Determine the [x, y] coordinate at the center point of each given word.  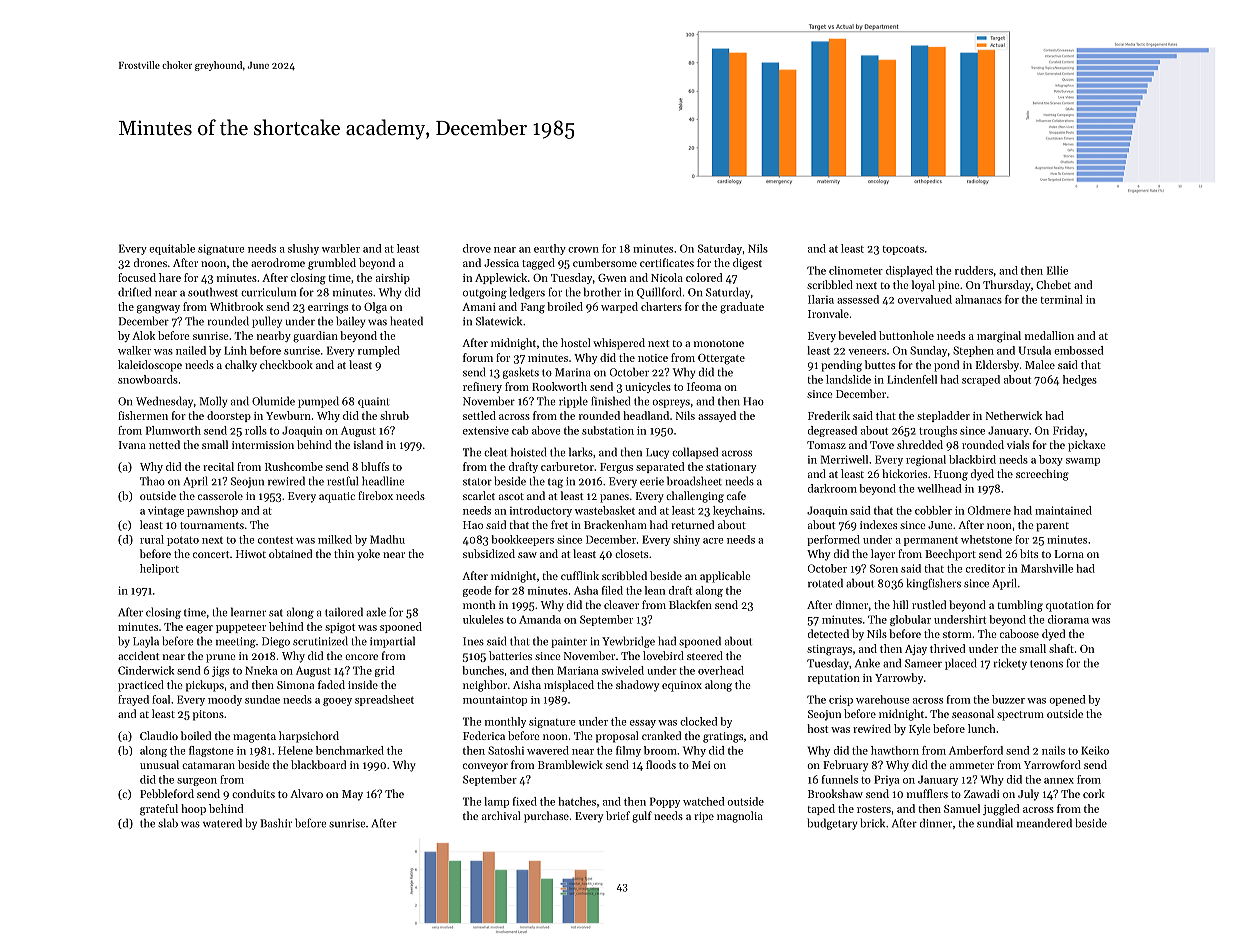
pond [946, 366]
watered [222, 823]
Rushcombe [294, 466]
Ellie [1057, 270]
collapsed [695, 453]
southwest [213, 292]
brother [602, 292]
